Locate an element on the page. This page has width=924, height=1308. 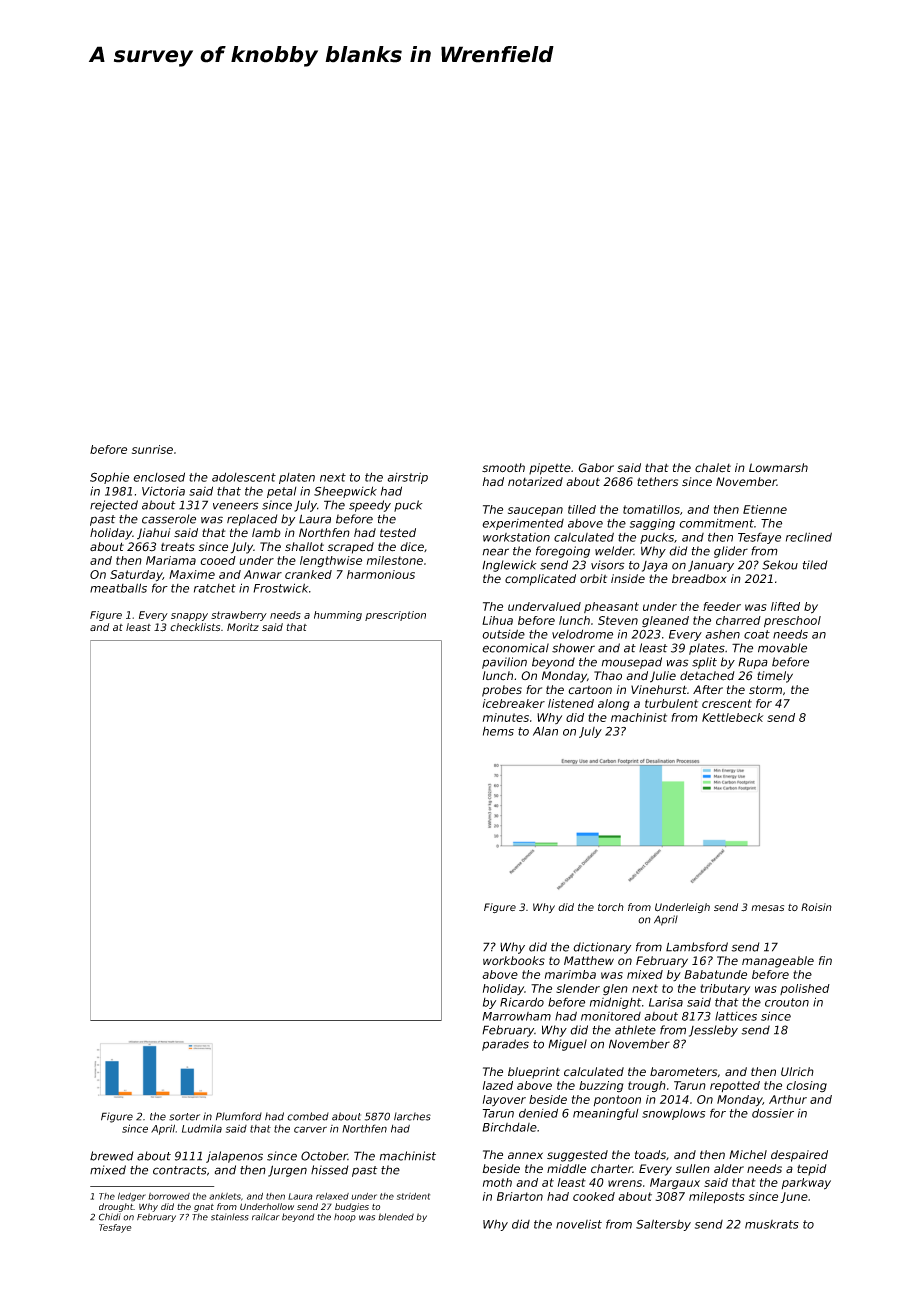
mesas is located at coordinates (767, 908).
